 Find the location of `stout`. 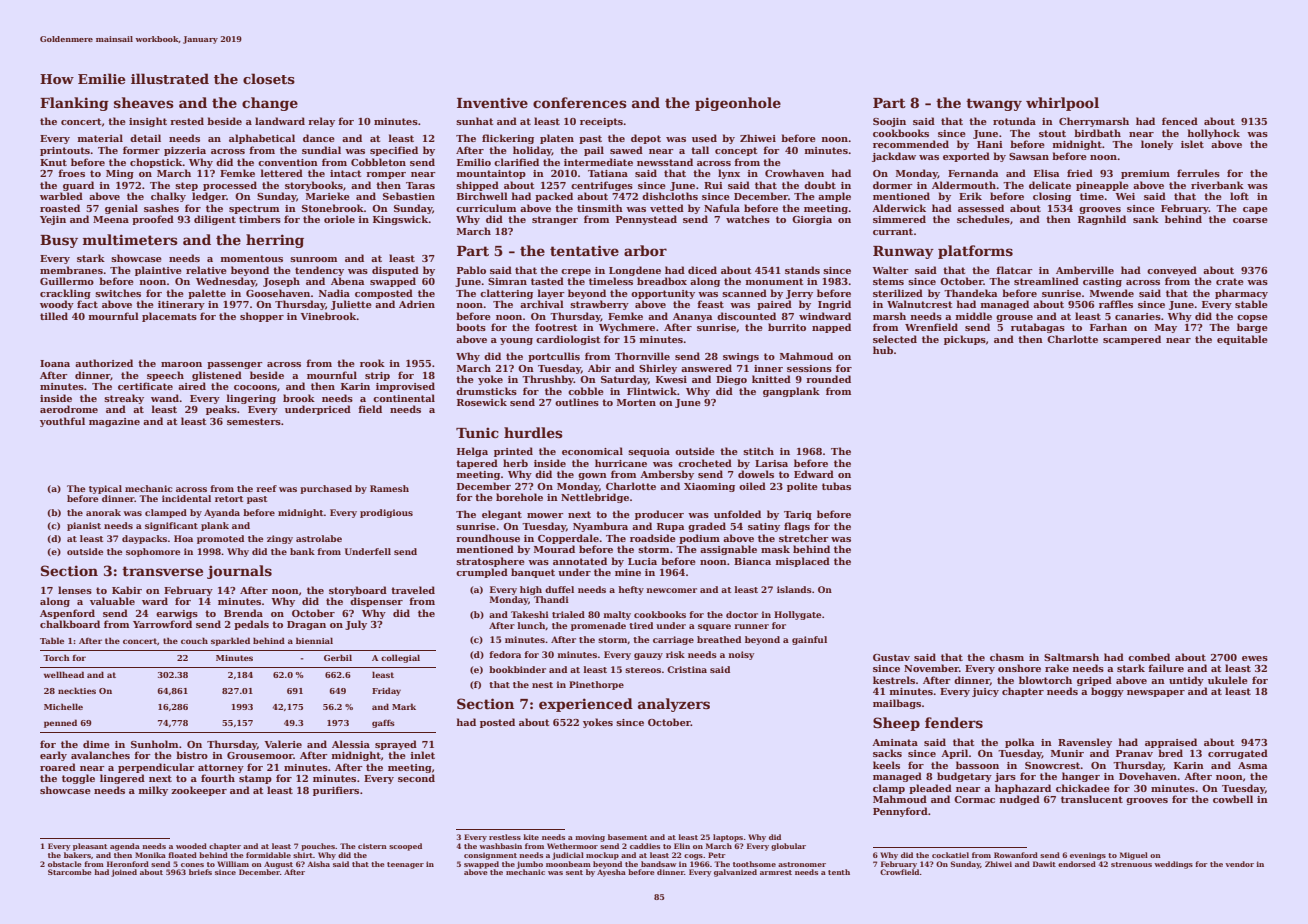

stout is located at coordinates (1052, 133).
